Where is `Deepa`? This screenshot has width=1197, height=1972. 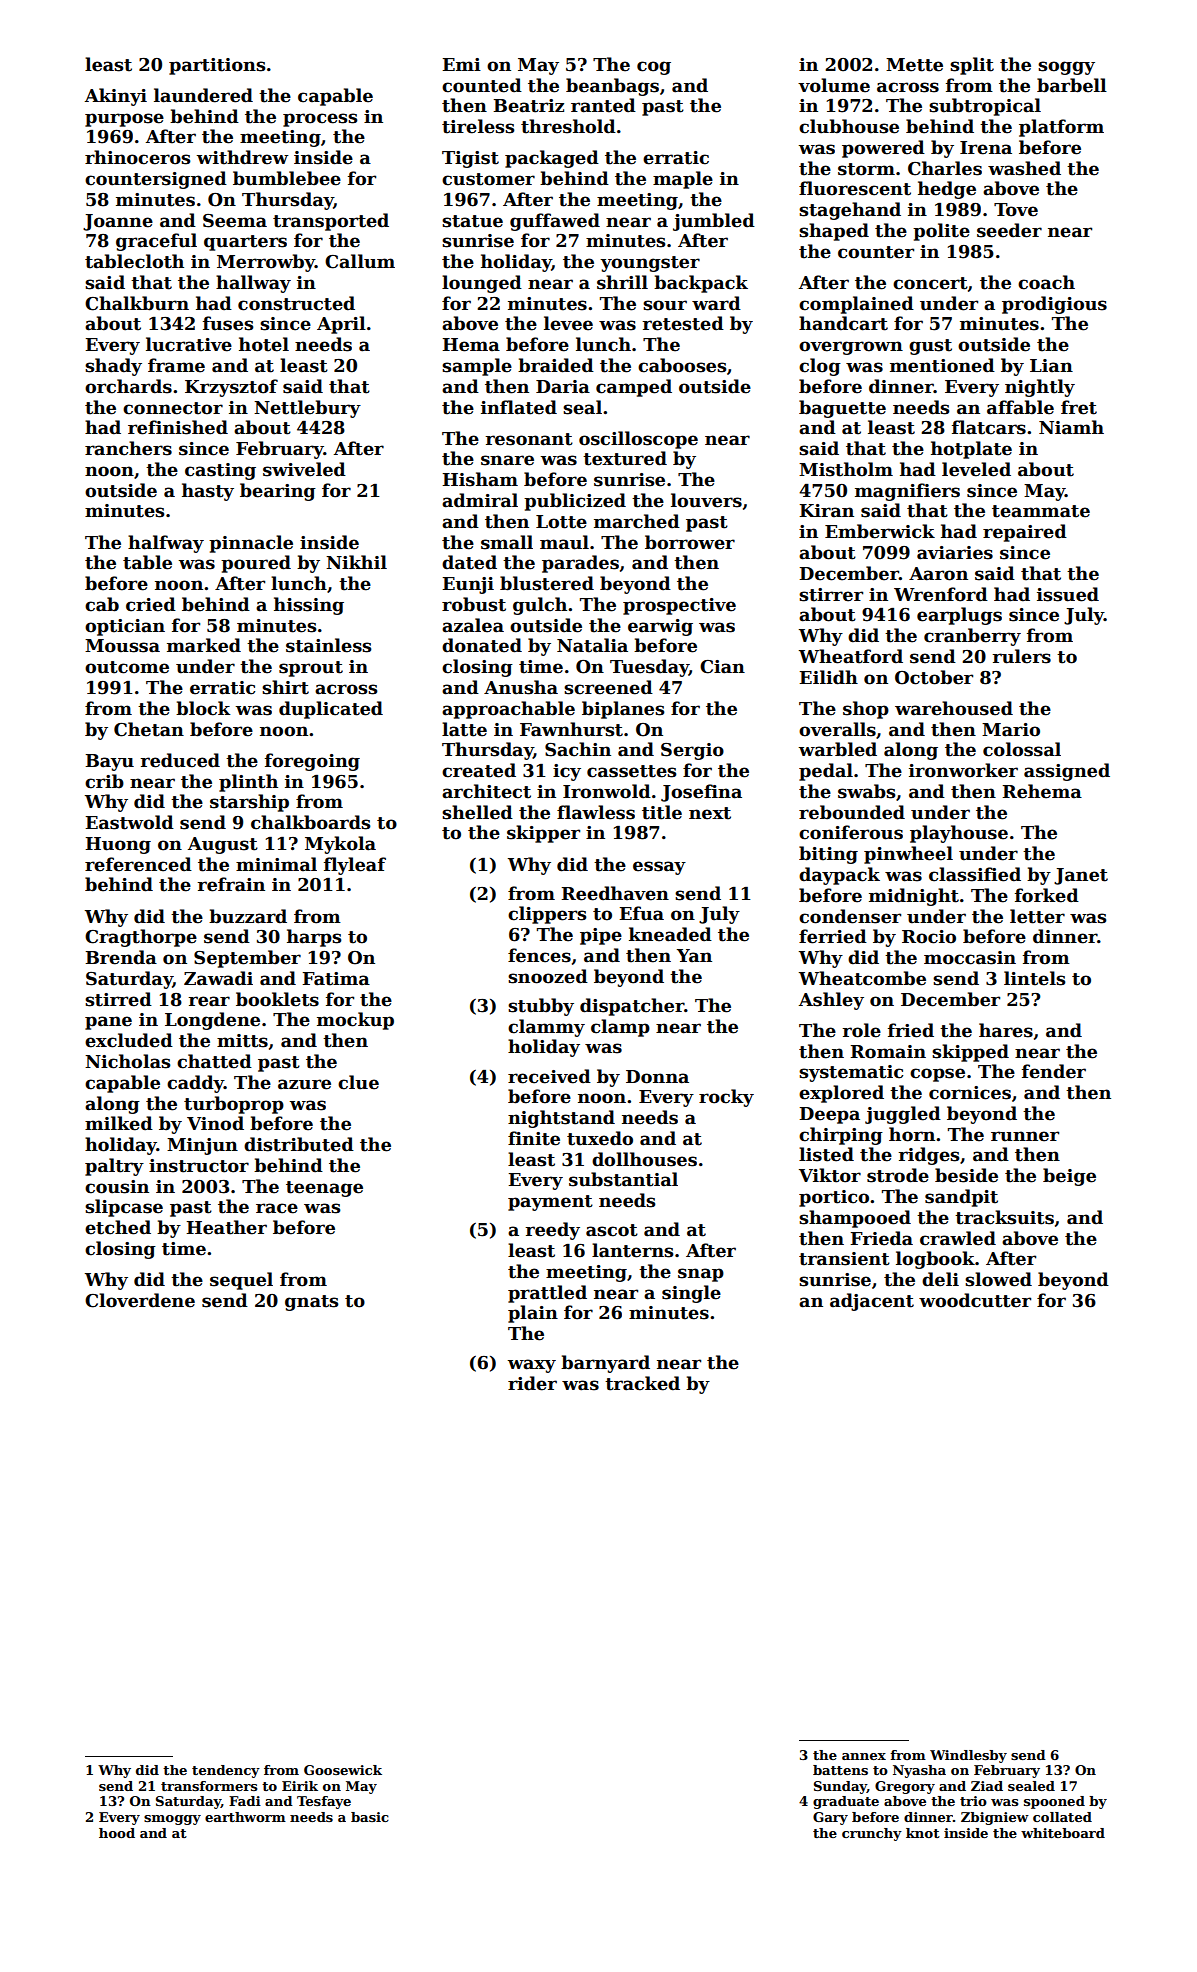
Deepa is located at coordinates (829, 1115).
